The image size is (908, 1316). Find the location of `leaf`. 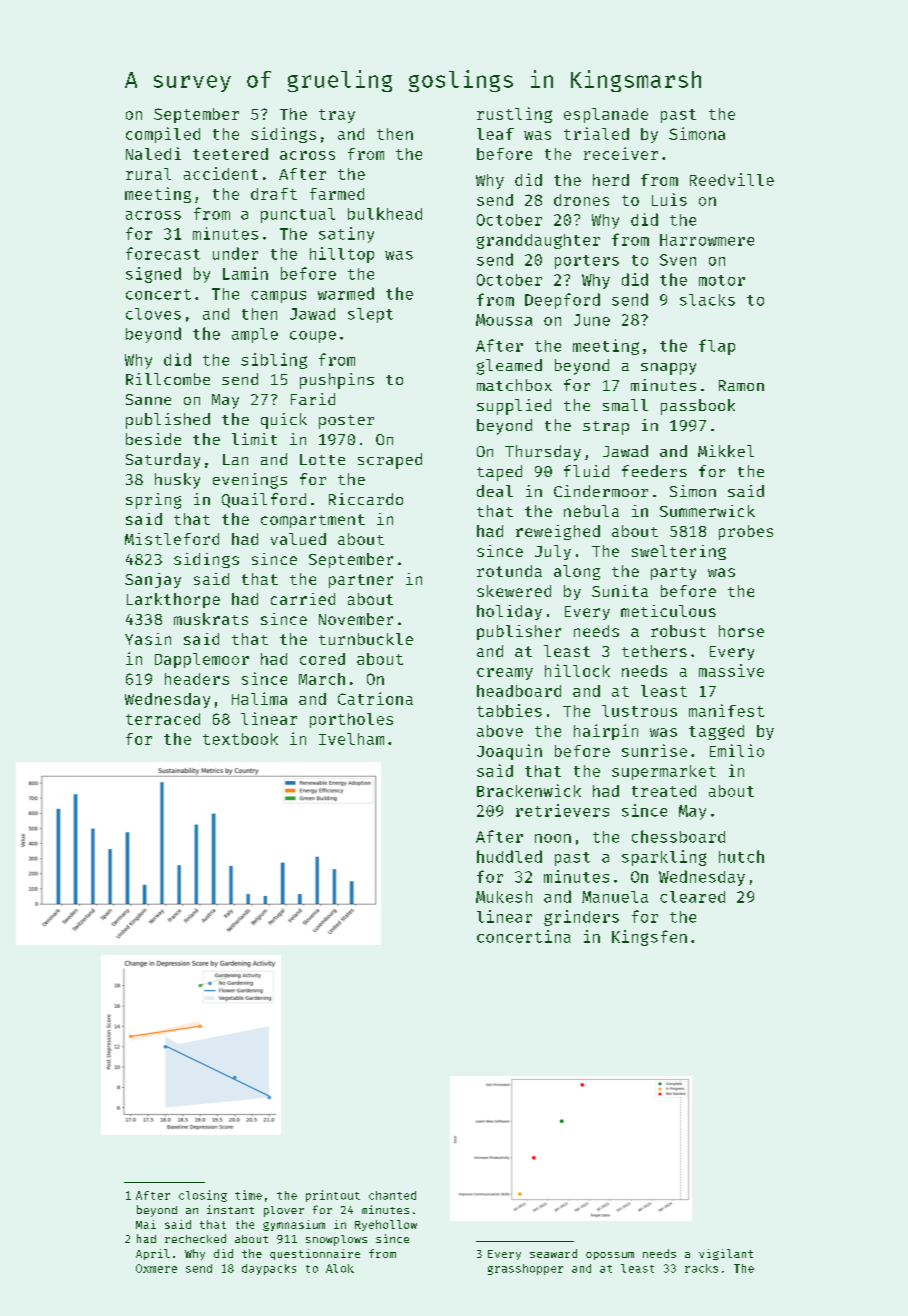

leaf is located at coordinates (495, 134).
